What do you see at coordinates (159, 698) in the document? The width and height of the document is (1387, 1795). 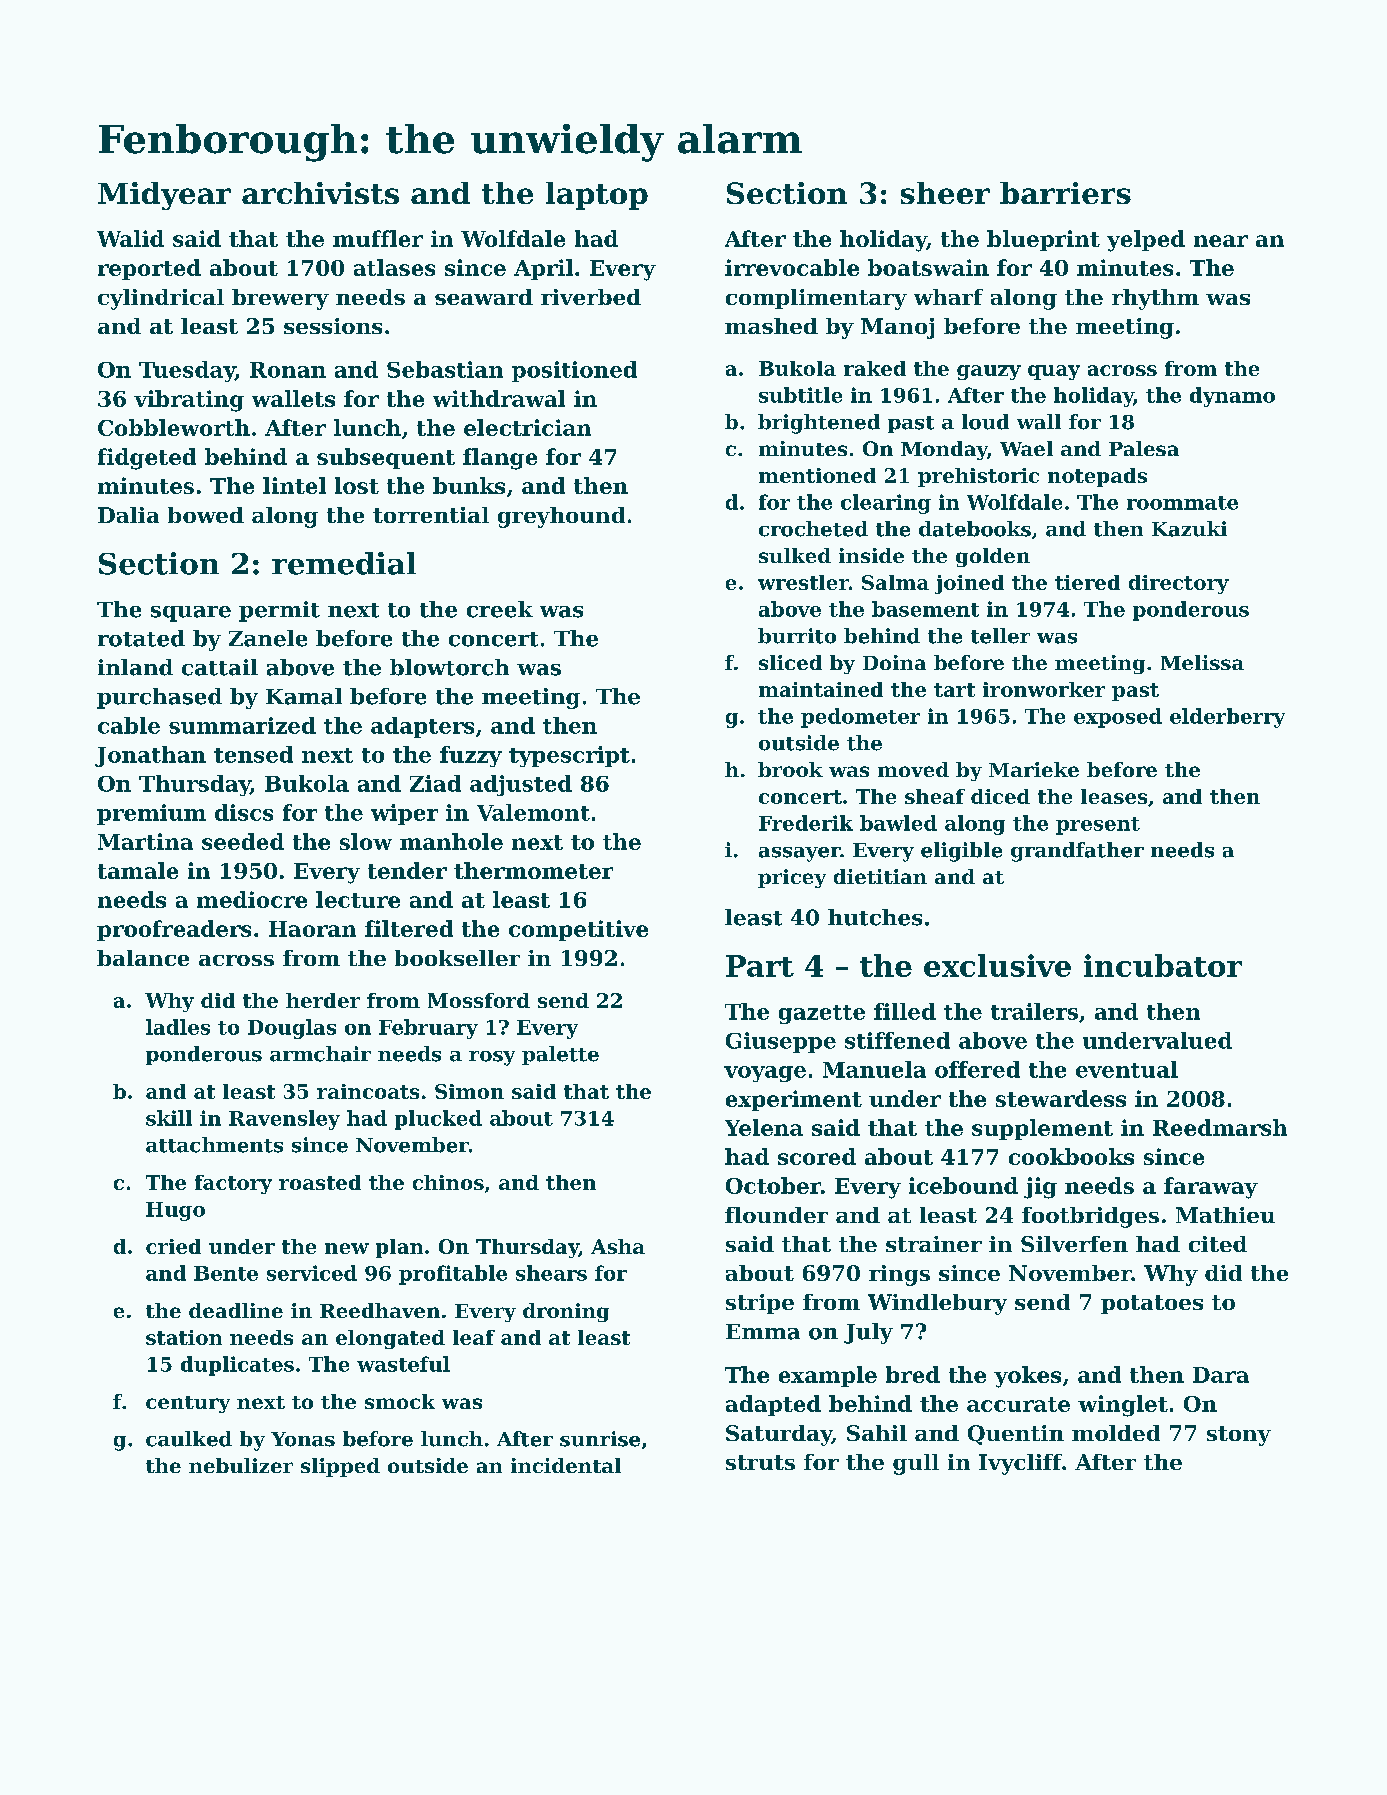 I see `purchased` at bounding box center [159, 698].
